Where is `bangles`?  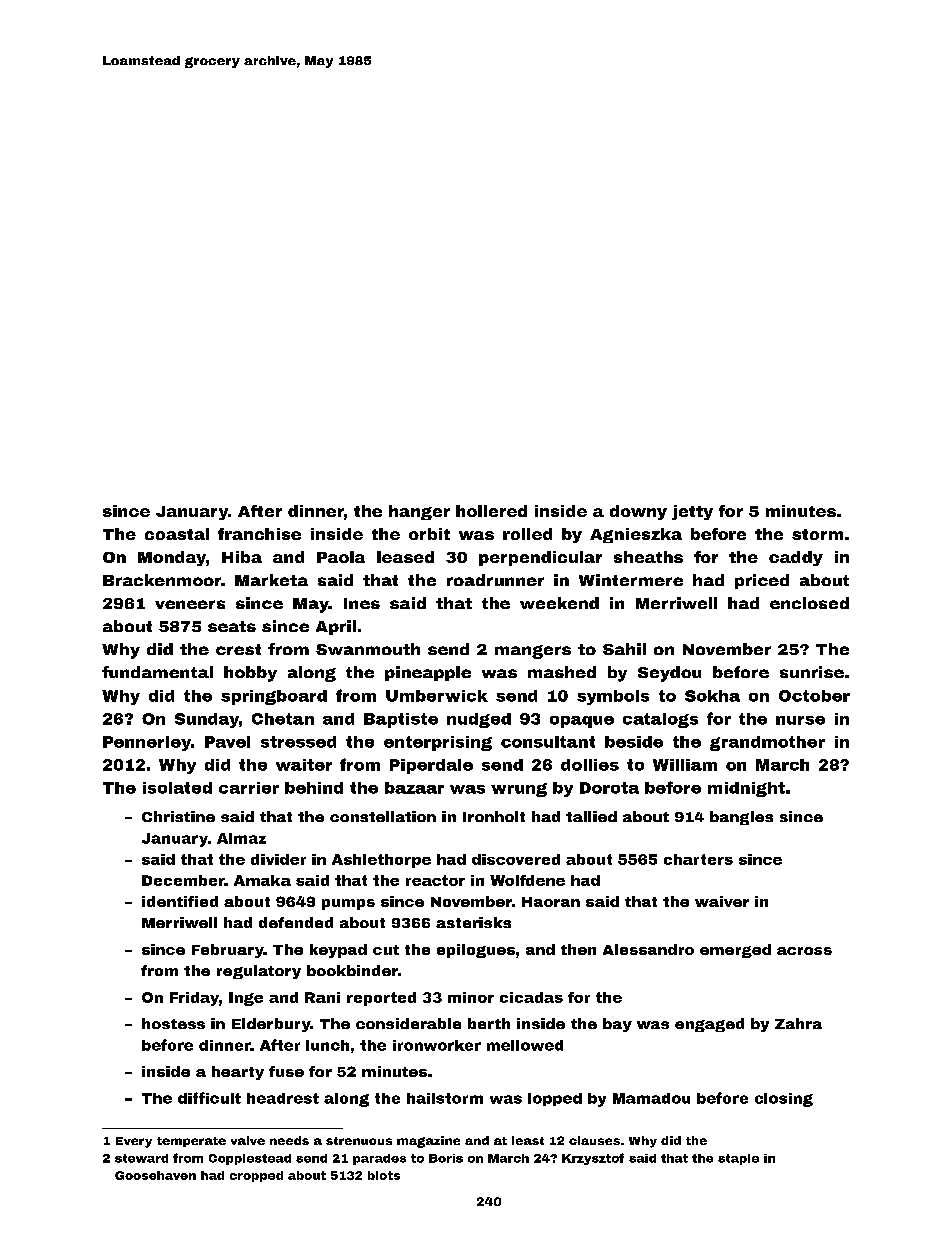
bangles is located at coordinates (741, 818).
